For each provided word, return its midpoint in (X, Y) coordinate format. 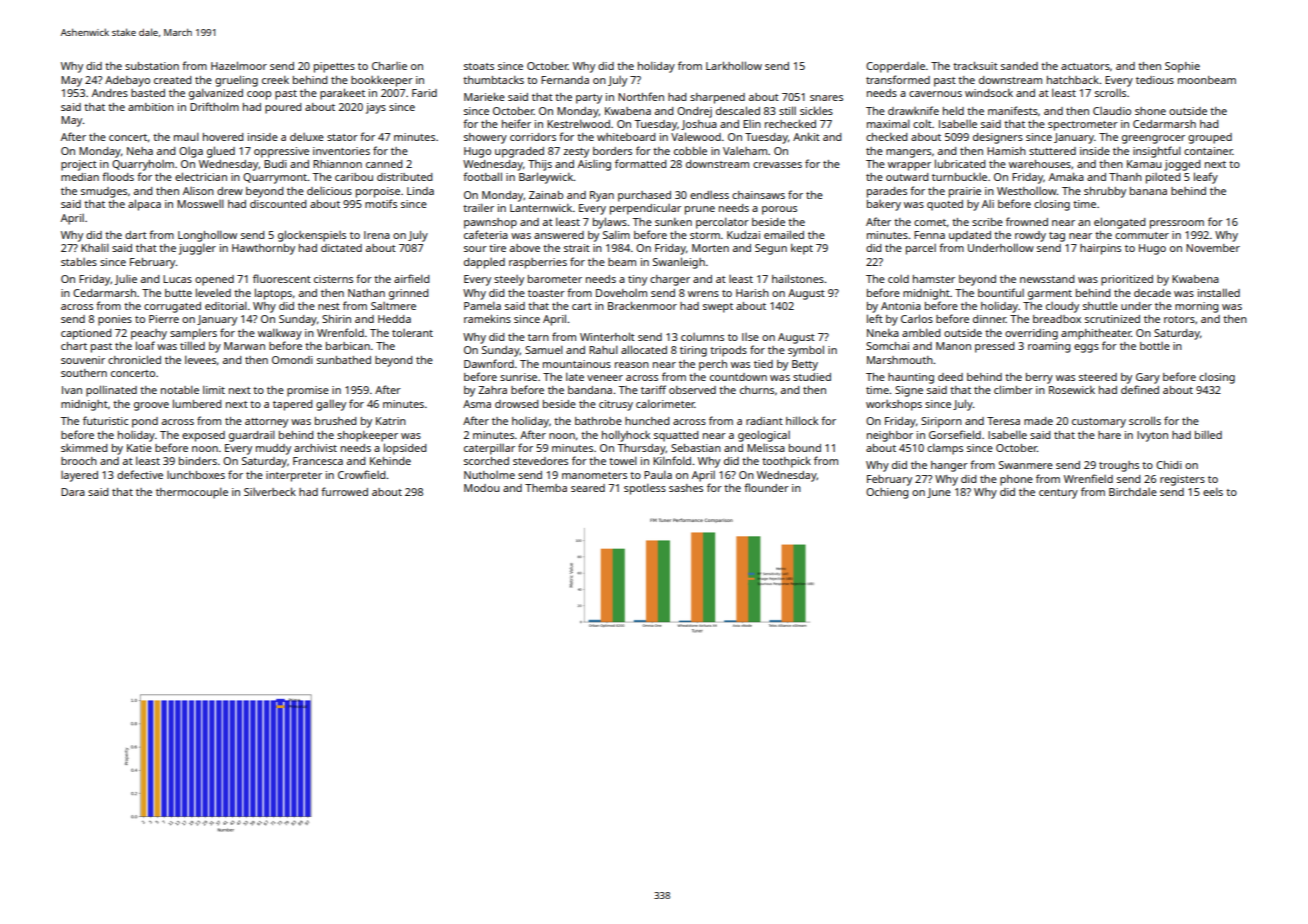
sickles (816, 110)
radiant (764, 421)
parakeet (342, 94)
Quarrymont (275, 178)
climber (1013, 389)
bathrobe (598, 421)
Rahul (603, 349)
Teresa (1003, 421)
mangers (908, 153)
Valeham (745, 151)
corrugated (172, 307)
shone (1150, 111)
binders (198, 461)
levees (200, 359)
